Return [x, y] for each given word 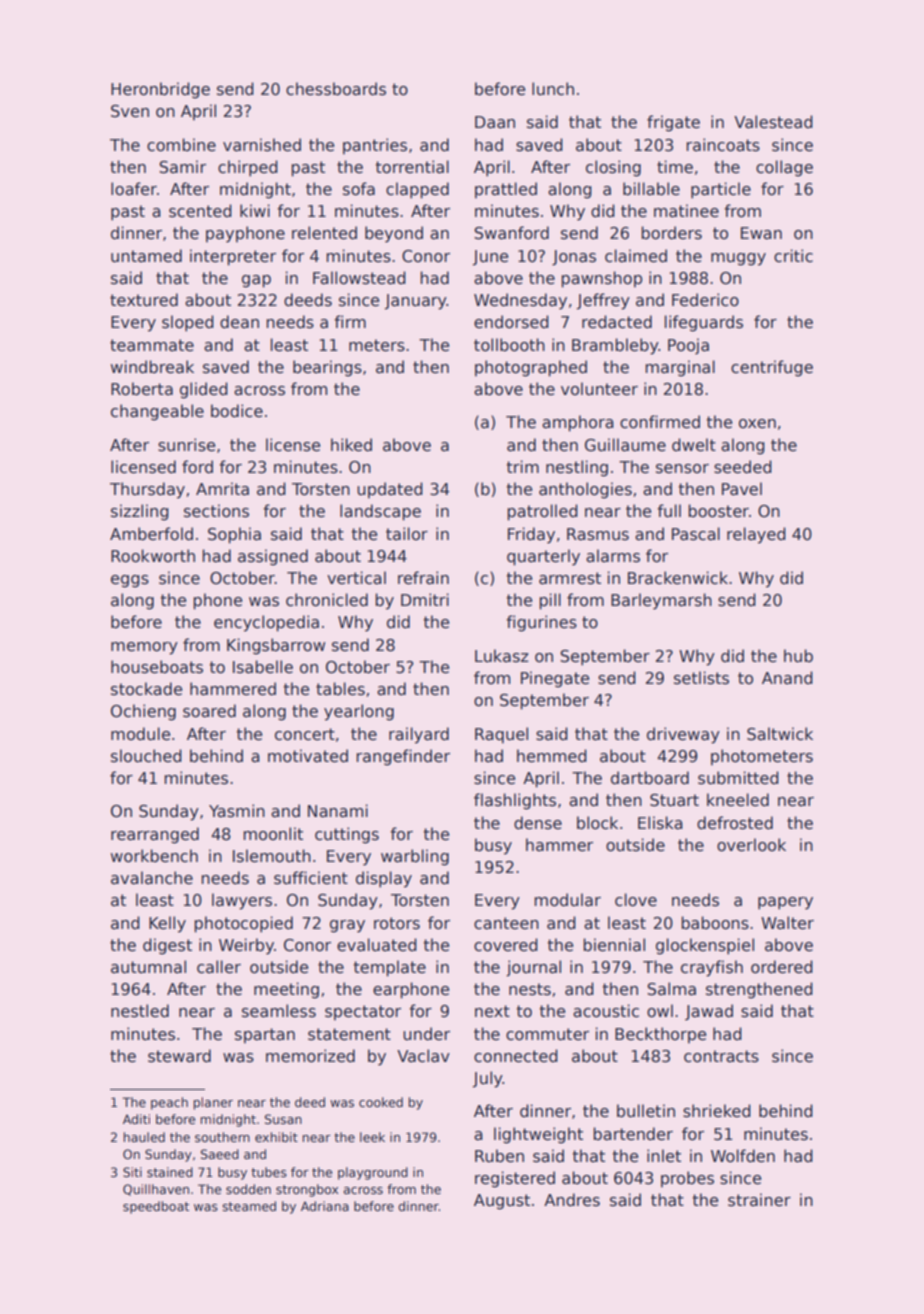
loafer [134, 189]
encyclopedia [266, 623]
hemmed [552, 756]
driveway [683, 735]
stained [170, 1172]
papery [785, 903]
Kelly [167, 924]
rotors [397, 923]
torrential [412, 167]
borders [672, 233]
